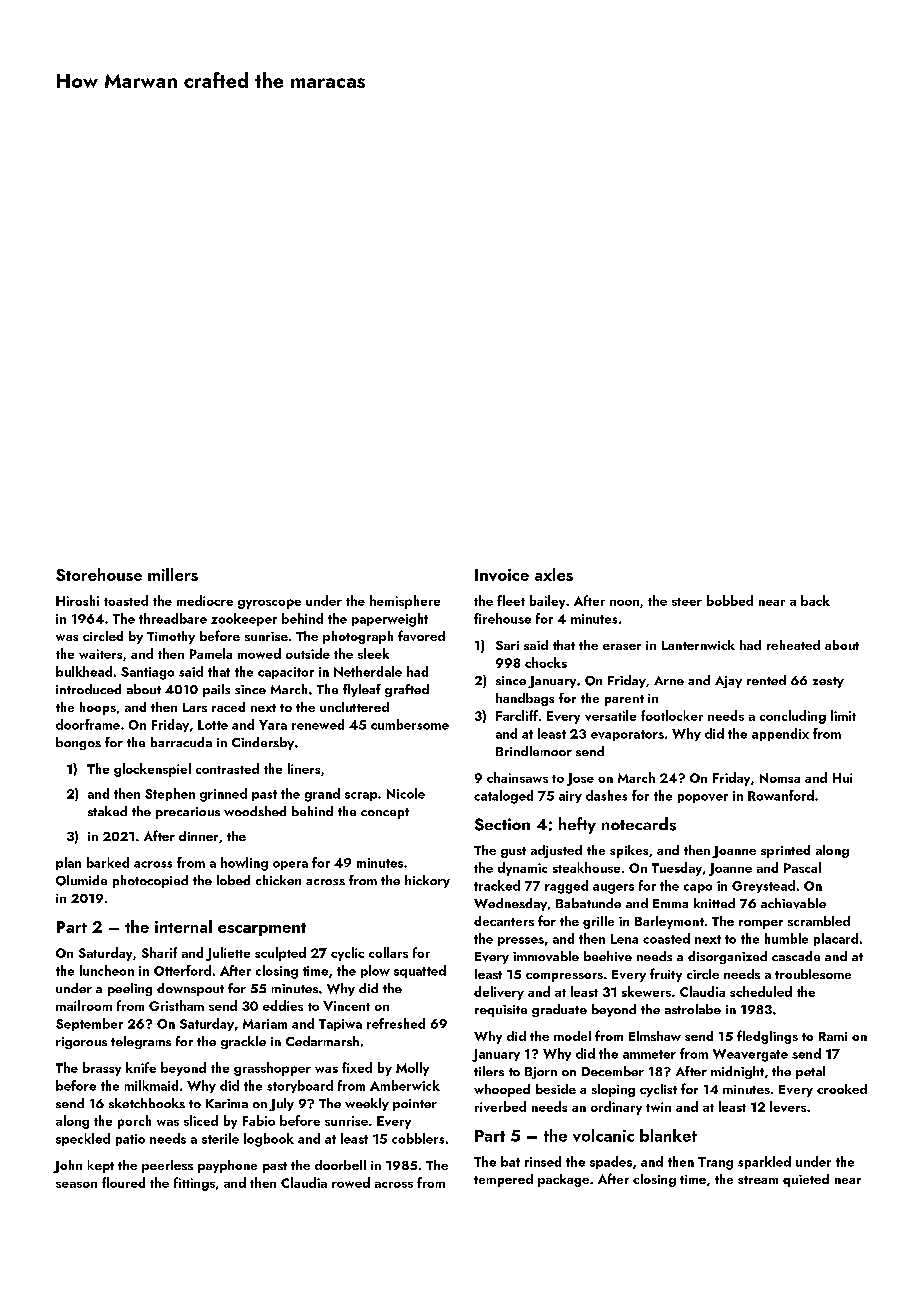  What do you see at coordinates (503, 1180) in the screenshot?
I see `tempered` at bounding box center [503, 1180].
